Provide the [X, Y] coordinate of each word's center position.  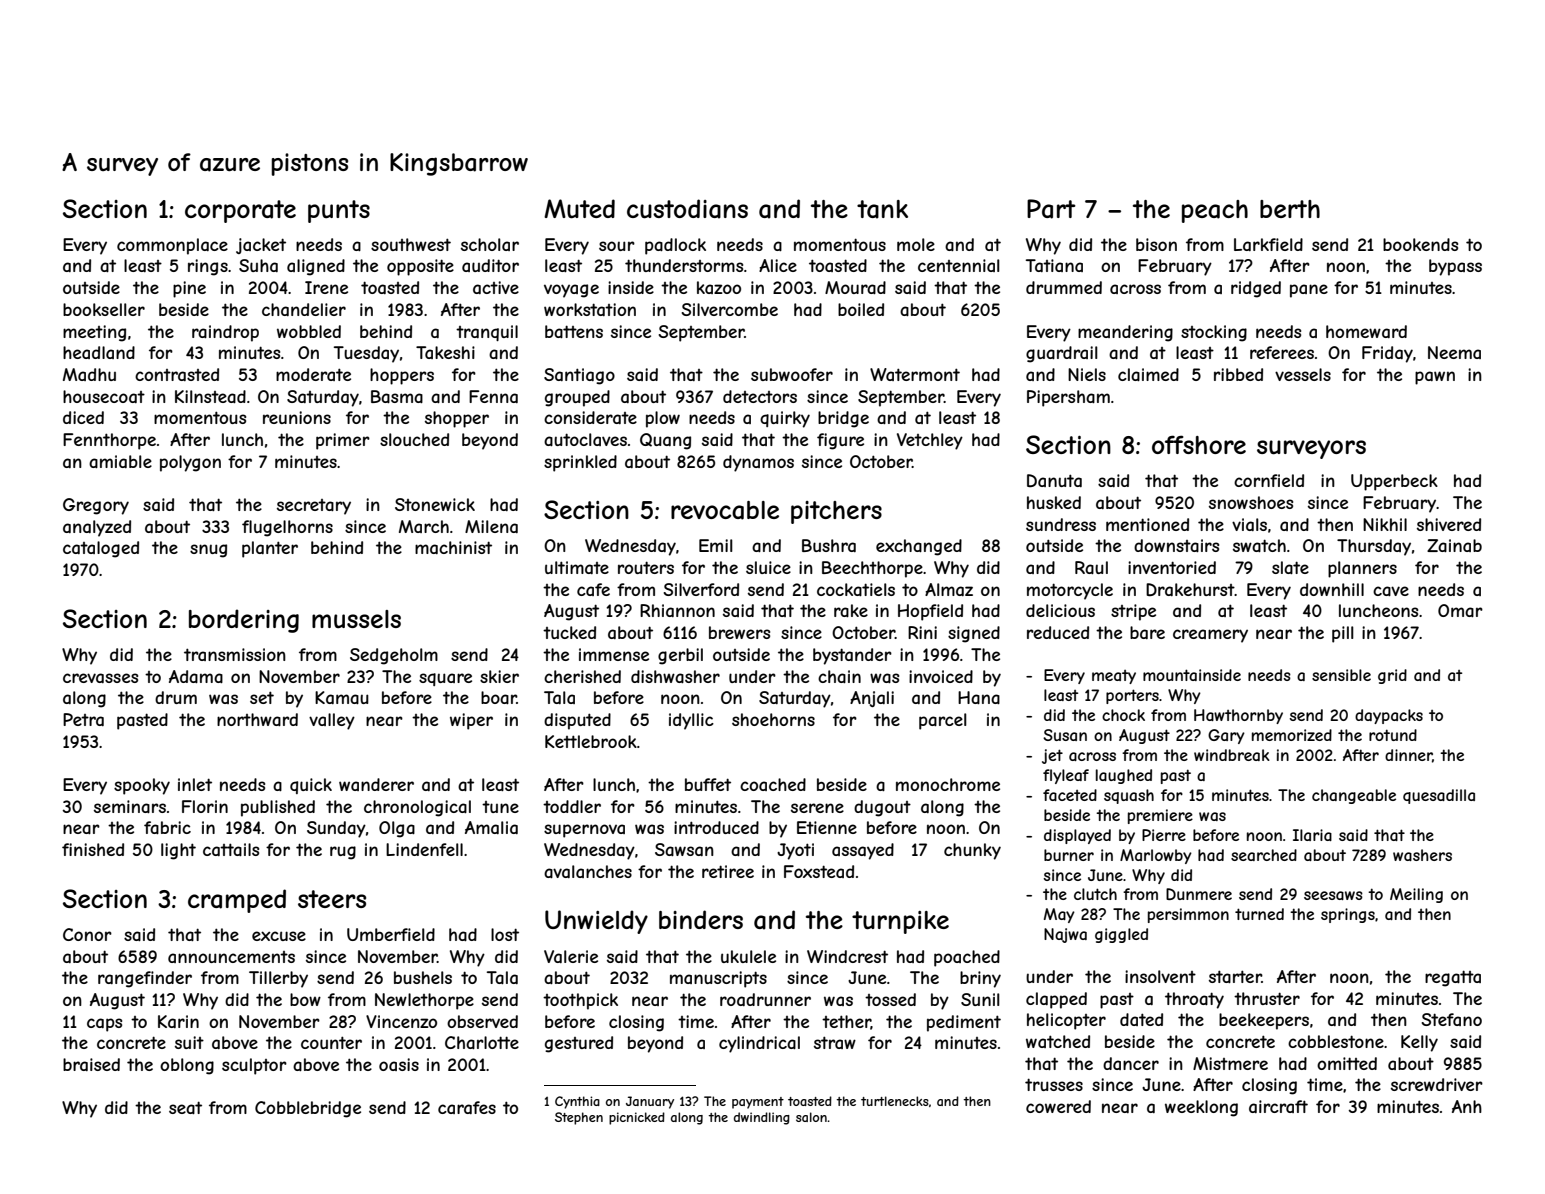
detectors [760, 396]
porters [1132, 696]
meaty [1114, 677]
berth [1290, 209]
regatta [1453, 978]
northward [257, 719]
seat [185, 1107]
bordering [244, 621]
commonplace [172, 246]
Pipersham [1068, 398]
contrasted [177, 374]
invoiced [941, 676]
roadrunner [765, 999]
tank [882, 209]
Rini [922, 632]
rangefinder [145, 979]
